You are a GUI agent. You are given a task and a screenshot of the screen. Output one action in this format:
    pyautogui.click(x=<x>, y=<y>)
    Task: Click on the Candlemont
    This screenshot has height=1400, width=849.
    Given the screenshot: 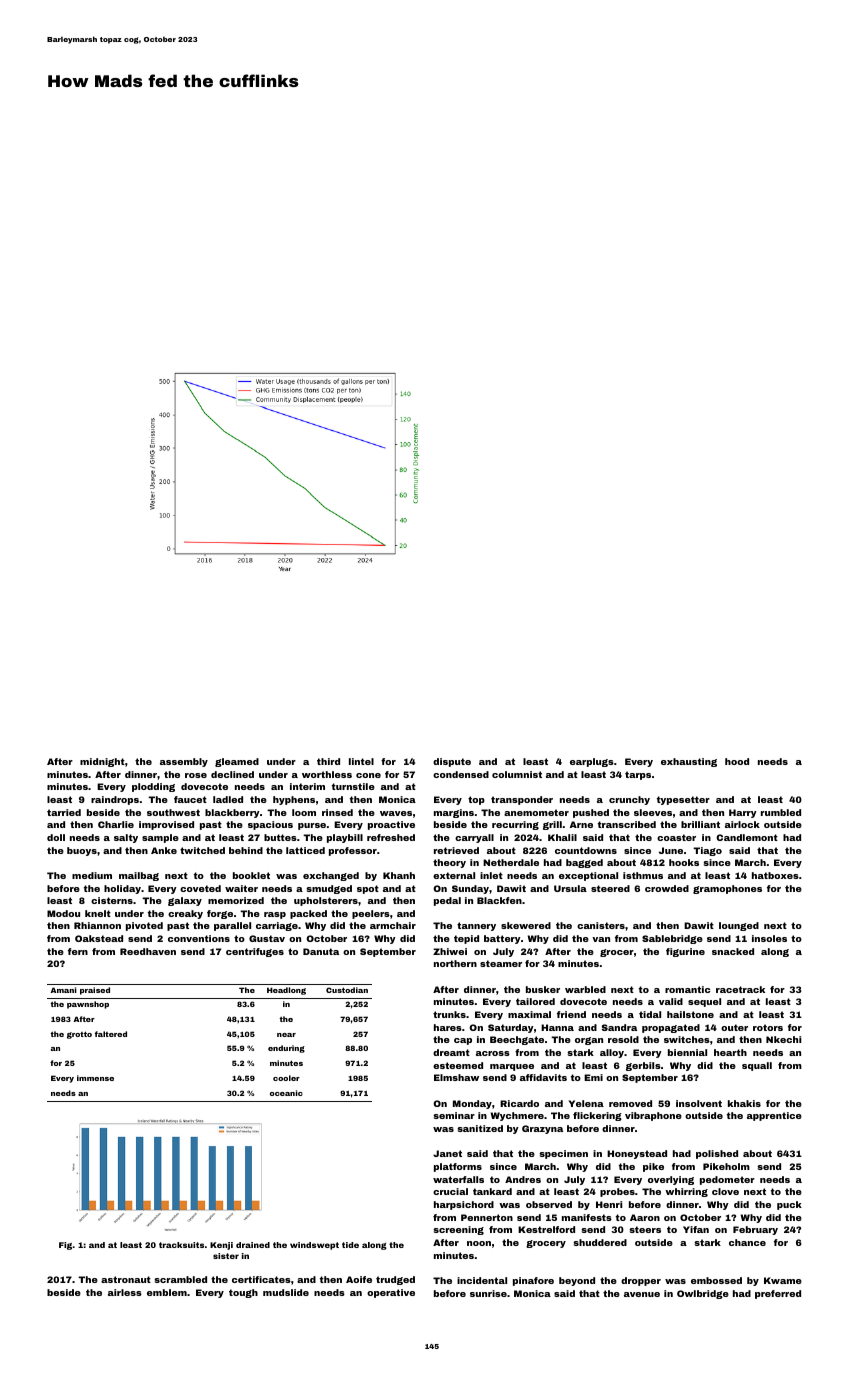 What is the action you would take?
    pyautogui.click(x=747, y=837)
